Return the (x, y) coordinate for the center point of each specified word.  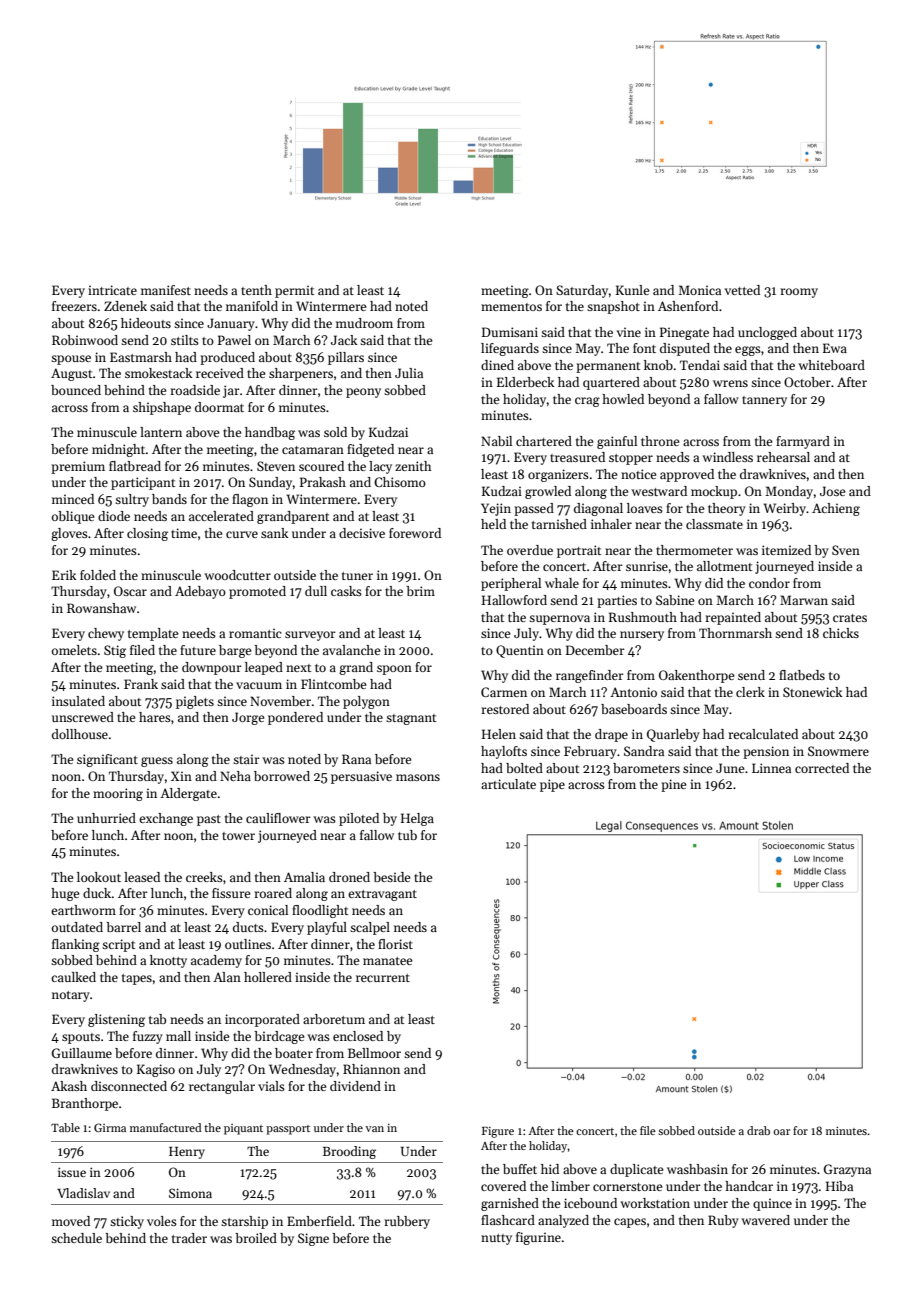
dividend (355, 1086)
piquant (243, 1129)
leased (142, 877)
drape (611, 735)
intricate (112, 290)
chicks (841, 633)
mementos (511, 307)
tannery (764, 401)
